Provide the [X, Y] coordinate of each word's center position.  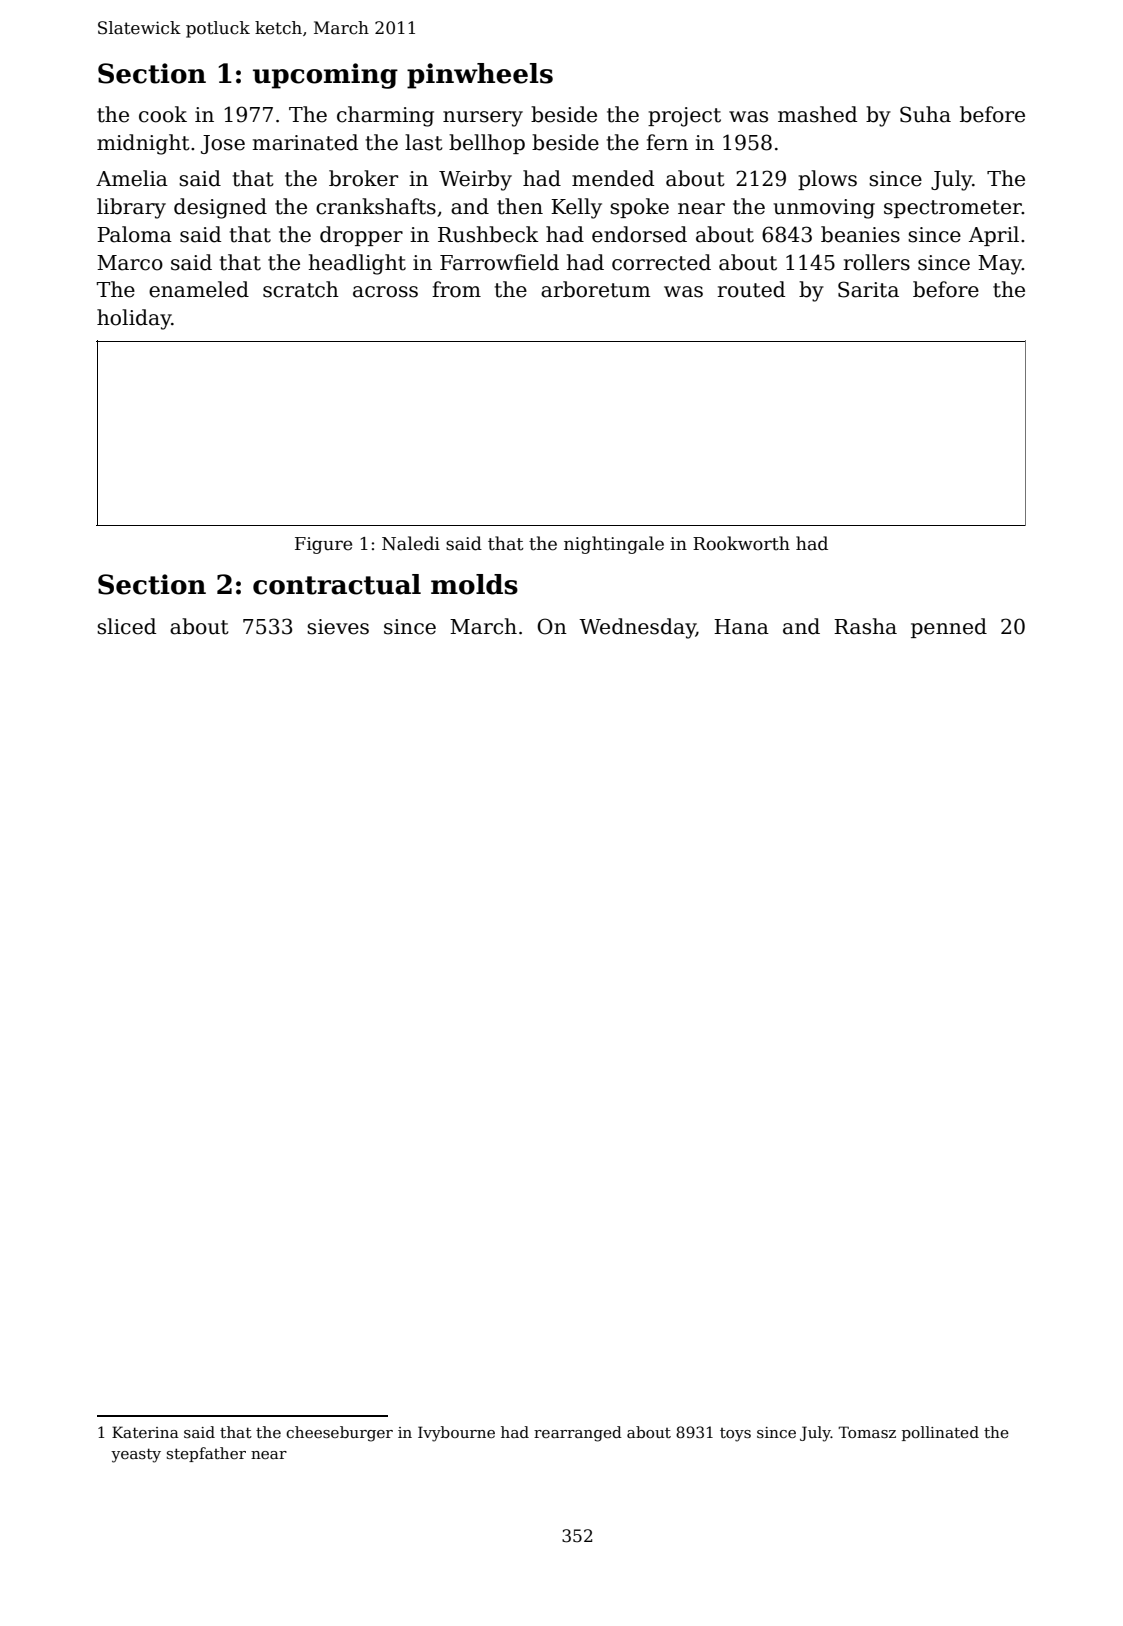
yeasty [136, 1455]
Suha [925, 114]
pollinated [940, 1433]
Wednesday [637, 628]
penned [949, 628]
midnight [143, 144]
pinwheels [480, 76]
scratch [301, 289]
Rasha [865, 626]
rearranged [578, 1434]
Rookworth [741, 543]
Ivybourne [456, 1434]
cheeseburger [339, 1434]
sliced [126, 626]
